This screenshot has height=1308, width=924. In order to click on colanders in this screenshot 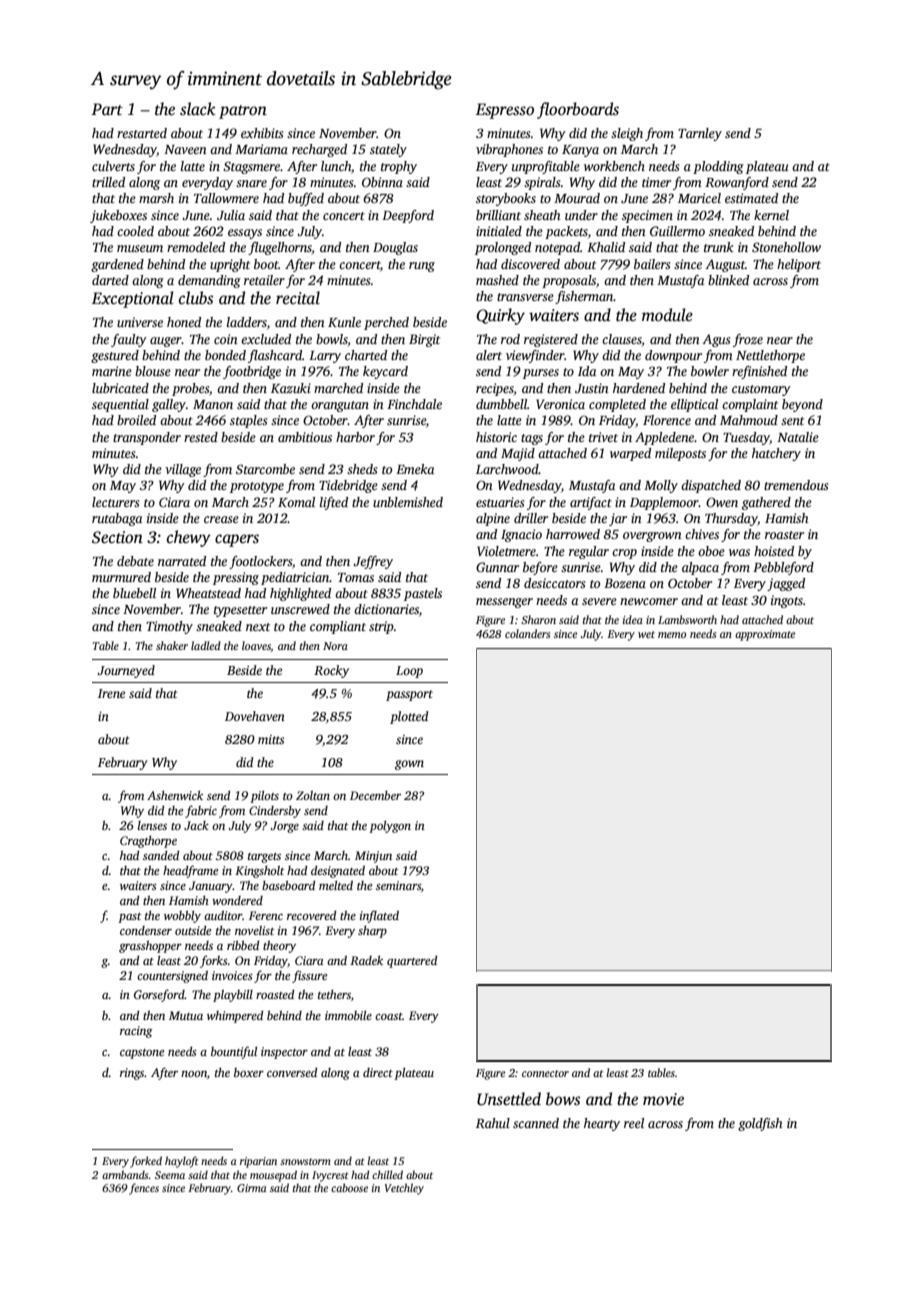, I will do `click(527, 633)`.
